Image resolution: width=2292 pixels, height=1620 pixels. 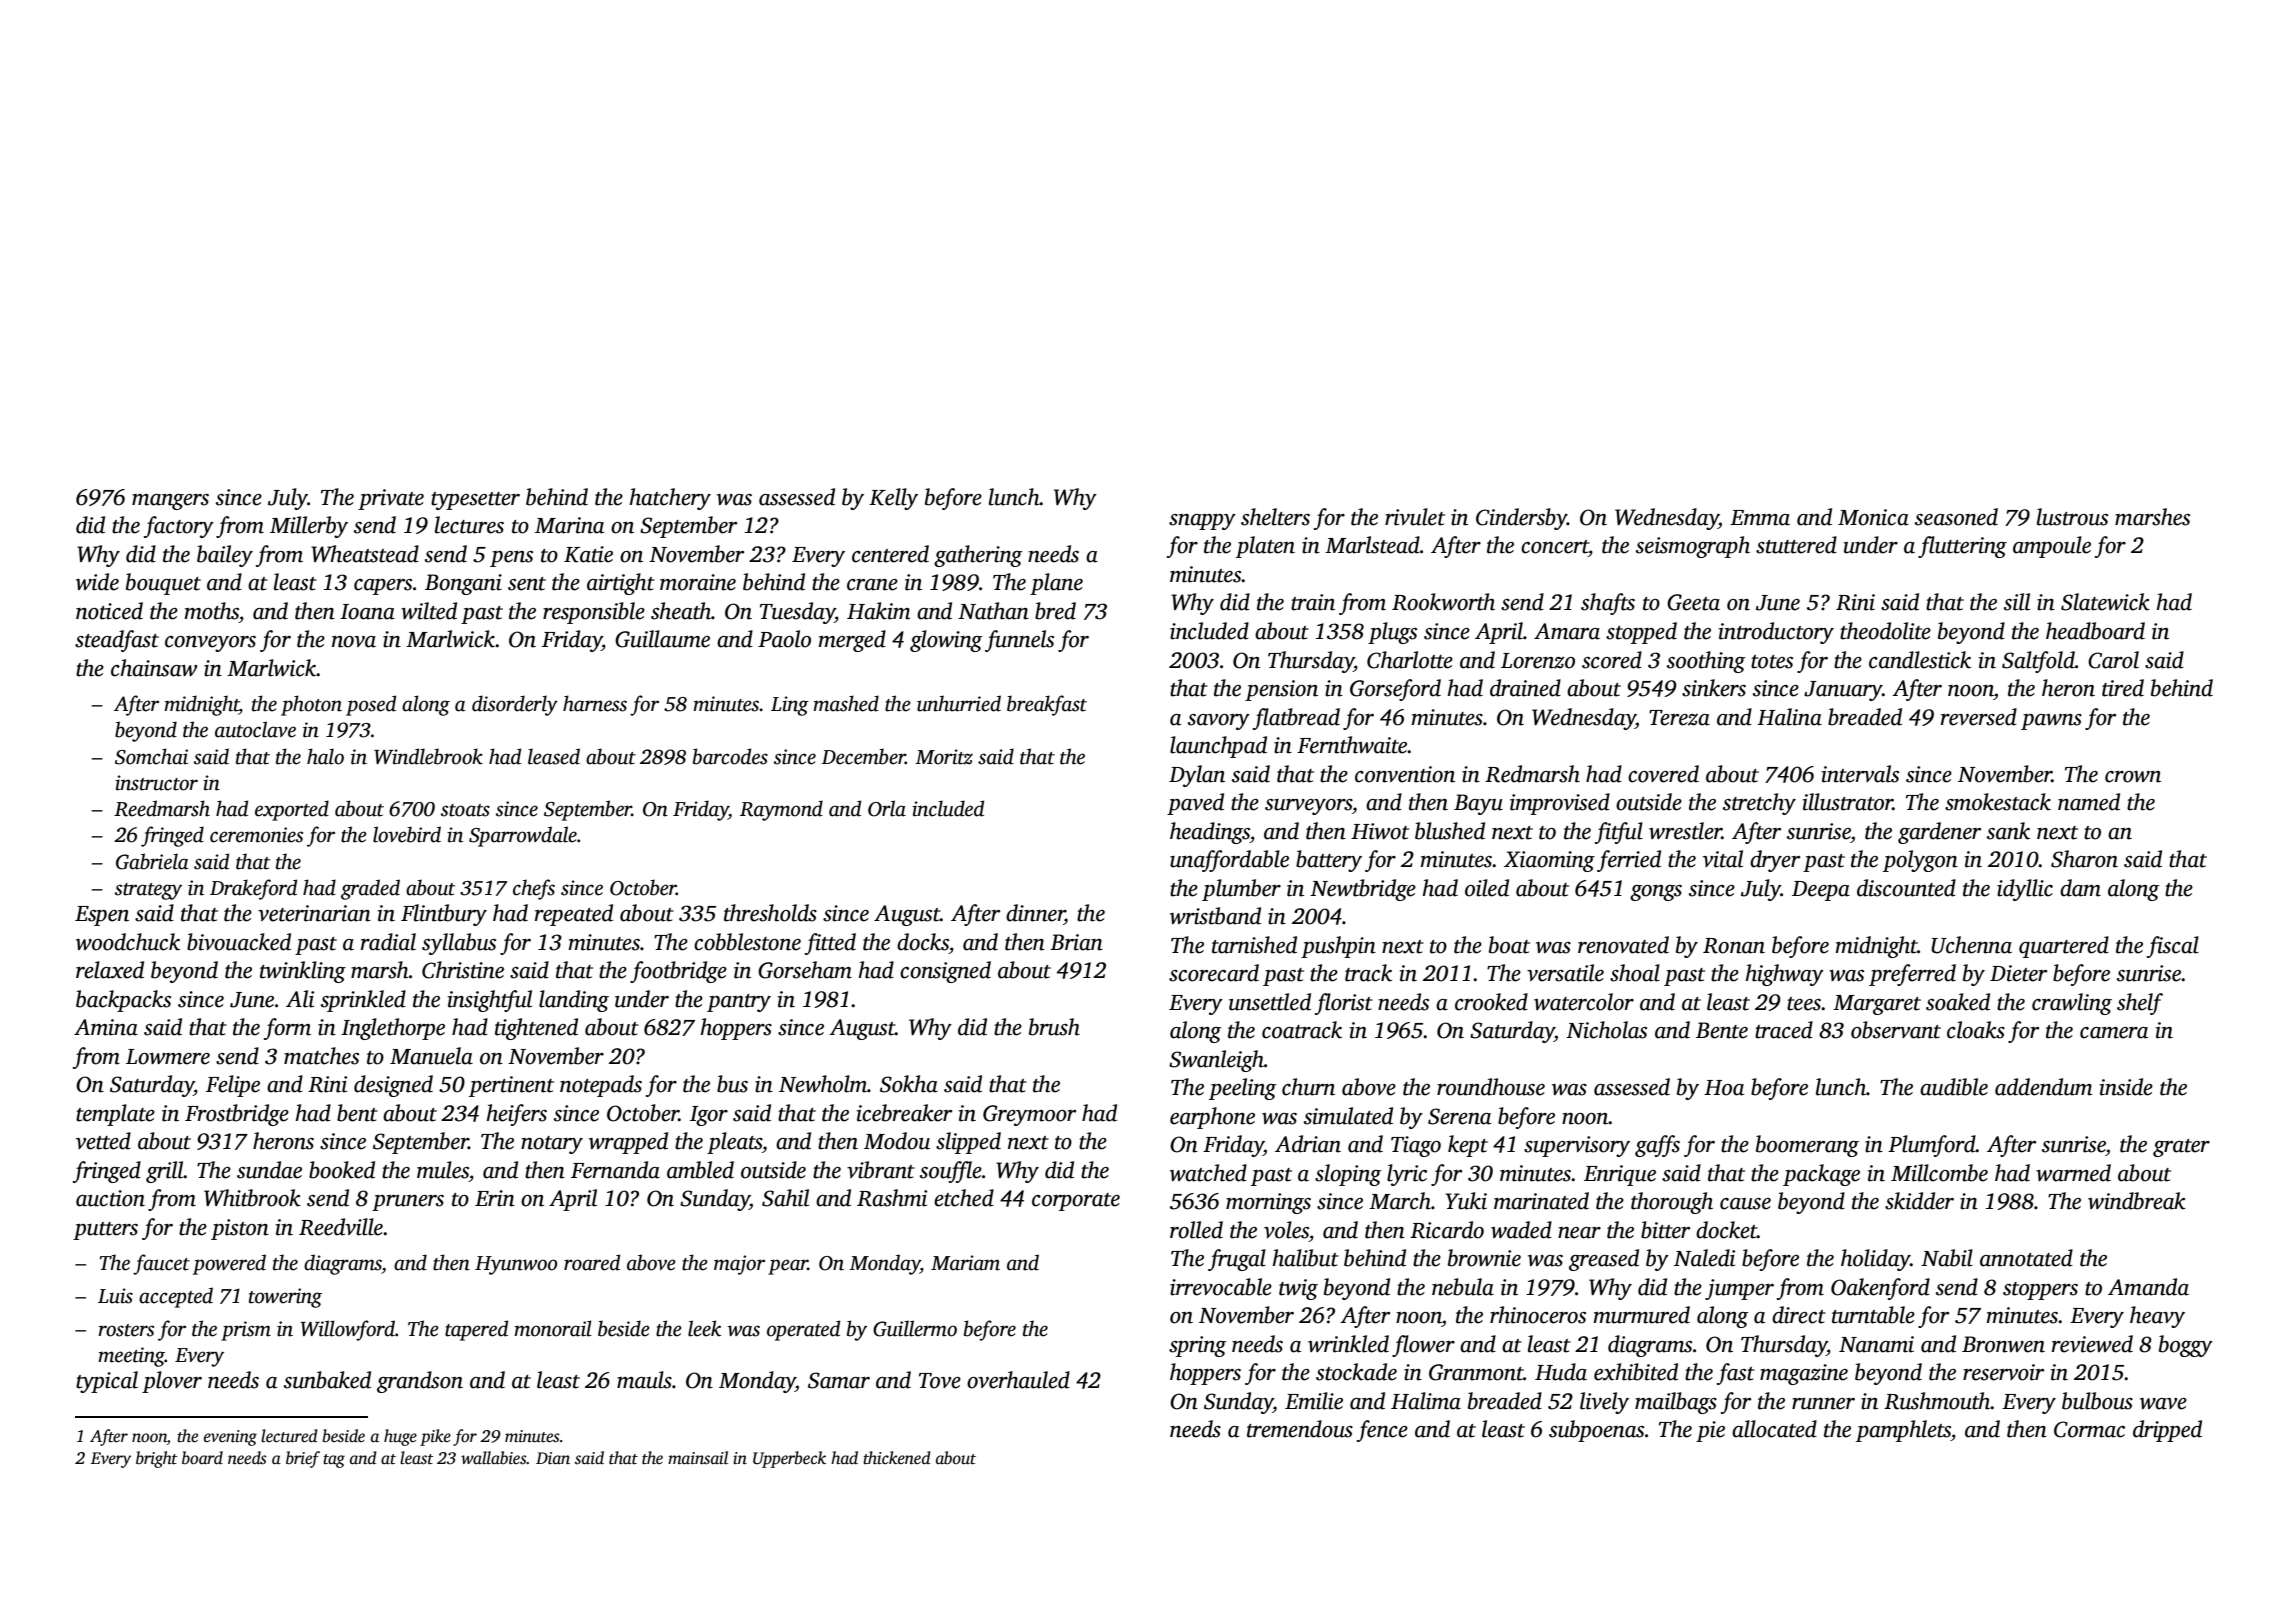 I want to click on platen, so click(x=1265, y=547).
